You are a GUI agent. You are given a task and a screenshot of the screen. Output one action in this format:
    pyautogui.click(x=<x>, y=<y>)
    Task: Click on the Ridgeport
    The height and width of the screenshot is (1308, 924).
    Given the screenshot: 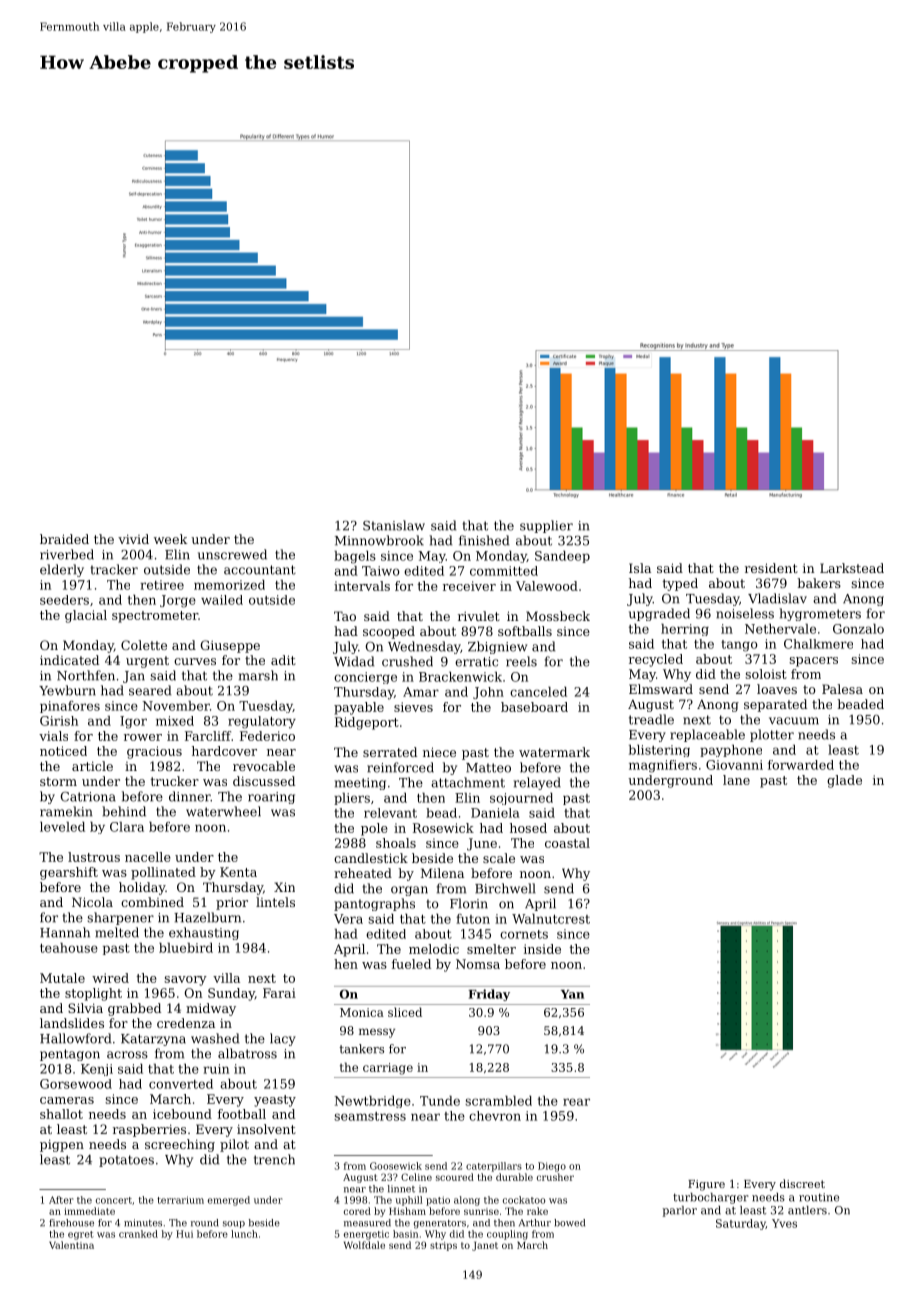 What is the action you would take?
    pyautogui.click(x=367, y=723)
